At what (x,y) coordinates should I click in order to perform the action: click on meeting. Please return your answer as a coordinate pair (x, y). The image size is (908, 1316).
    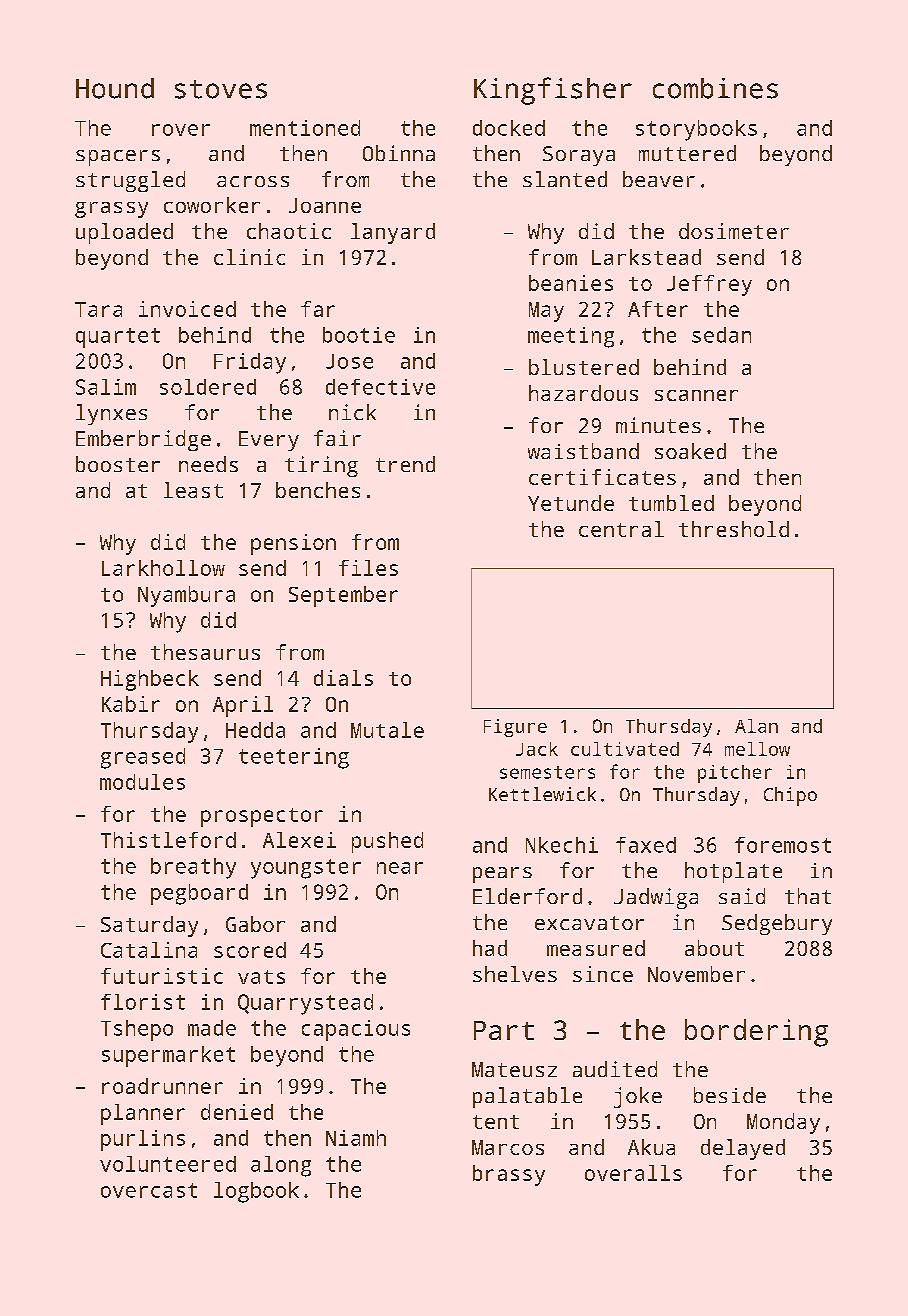
    Looking at the image, I should click on (571, 337).
